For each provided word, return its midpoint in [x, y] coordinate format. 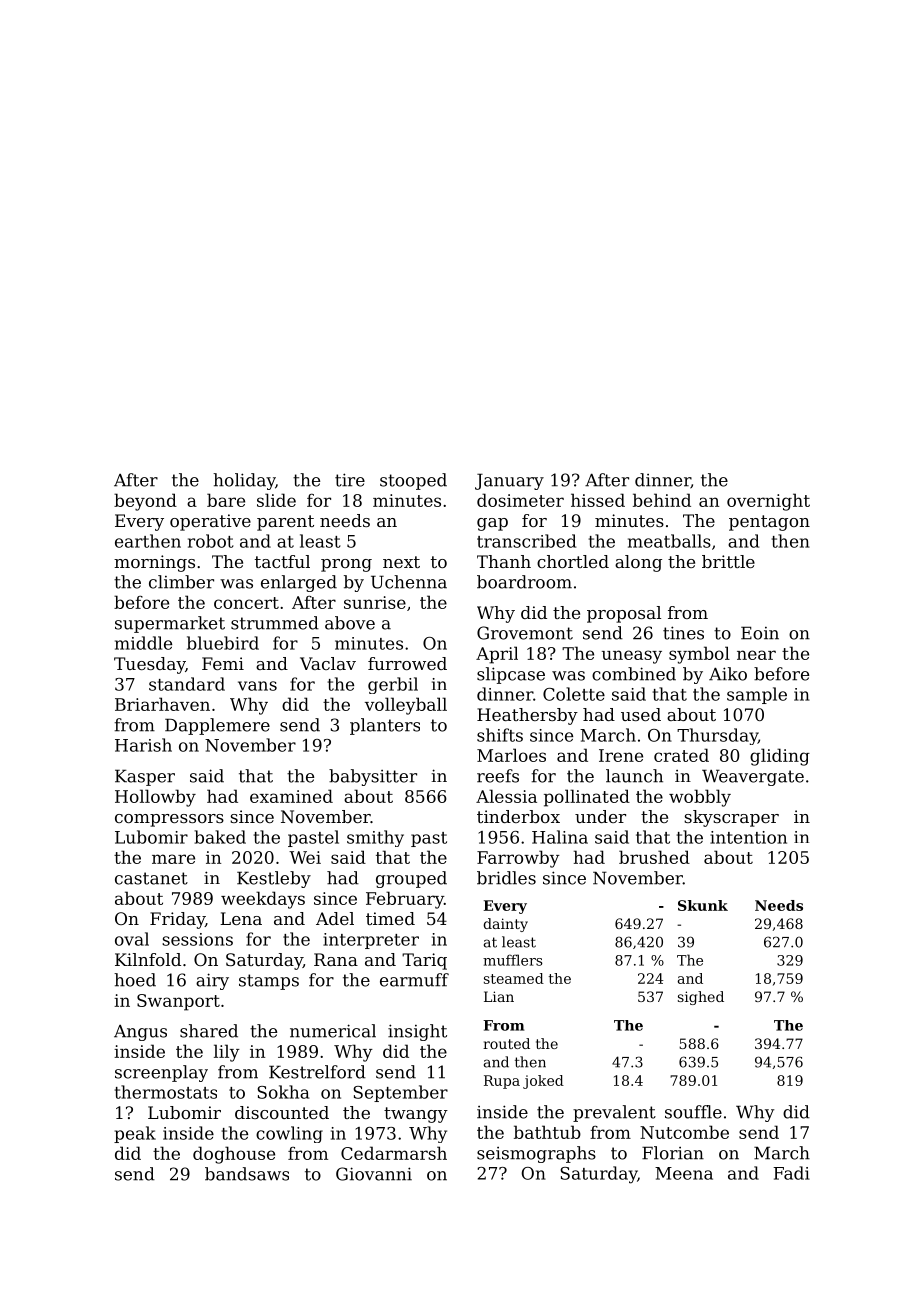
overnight [768, 502]
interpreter [371, 941]
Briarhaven [162, 704]
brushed [654, 857]
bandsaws [247, 1174]
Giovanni [374, 1174]
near [756, 655]
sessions [197, 939]
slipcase [511, 675]
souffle [693, 1112]
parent [285, 523]
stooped [413, 481]
